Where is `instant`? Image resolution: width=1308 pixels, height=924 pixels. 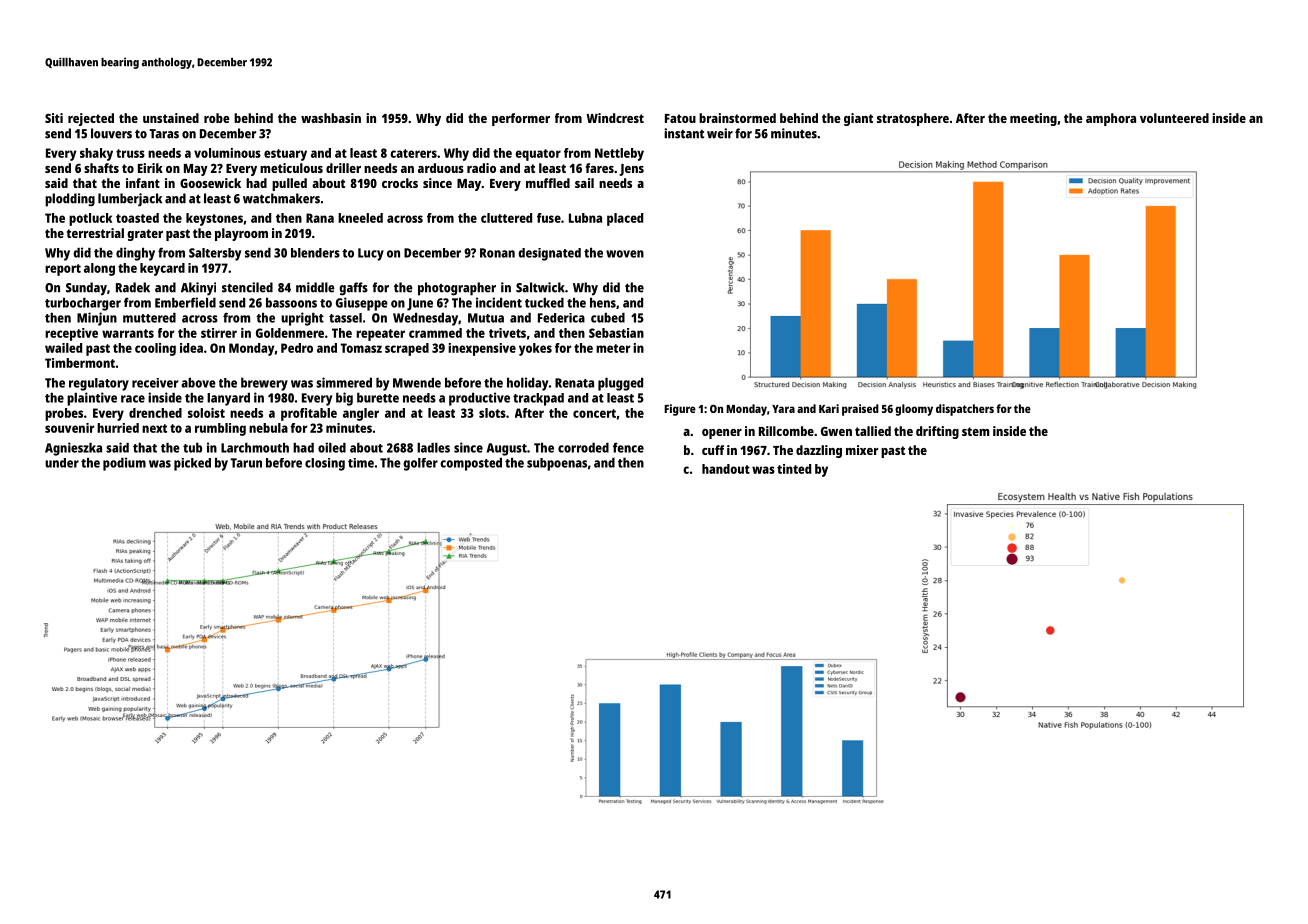
instant is located at coordinates (684, 133).
